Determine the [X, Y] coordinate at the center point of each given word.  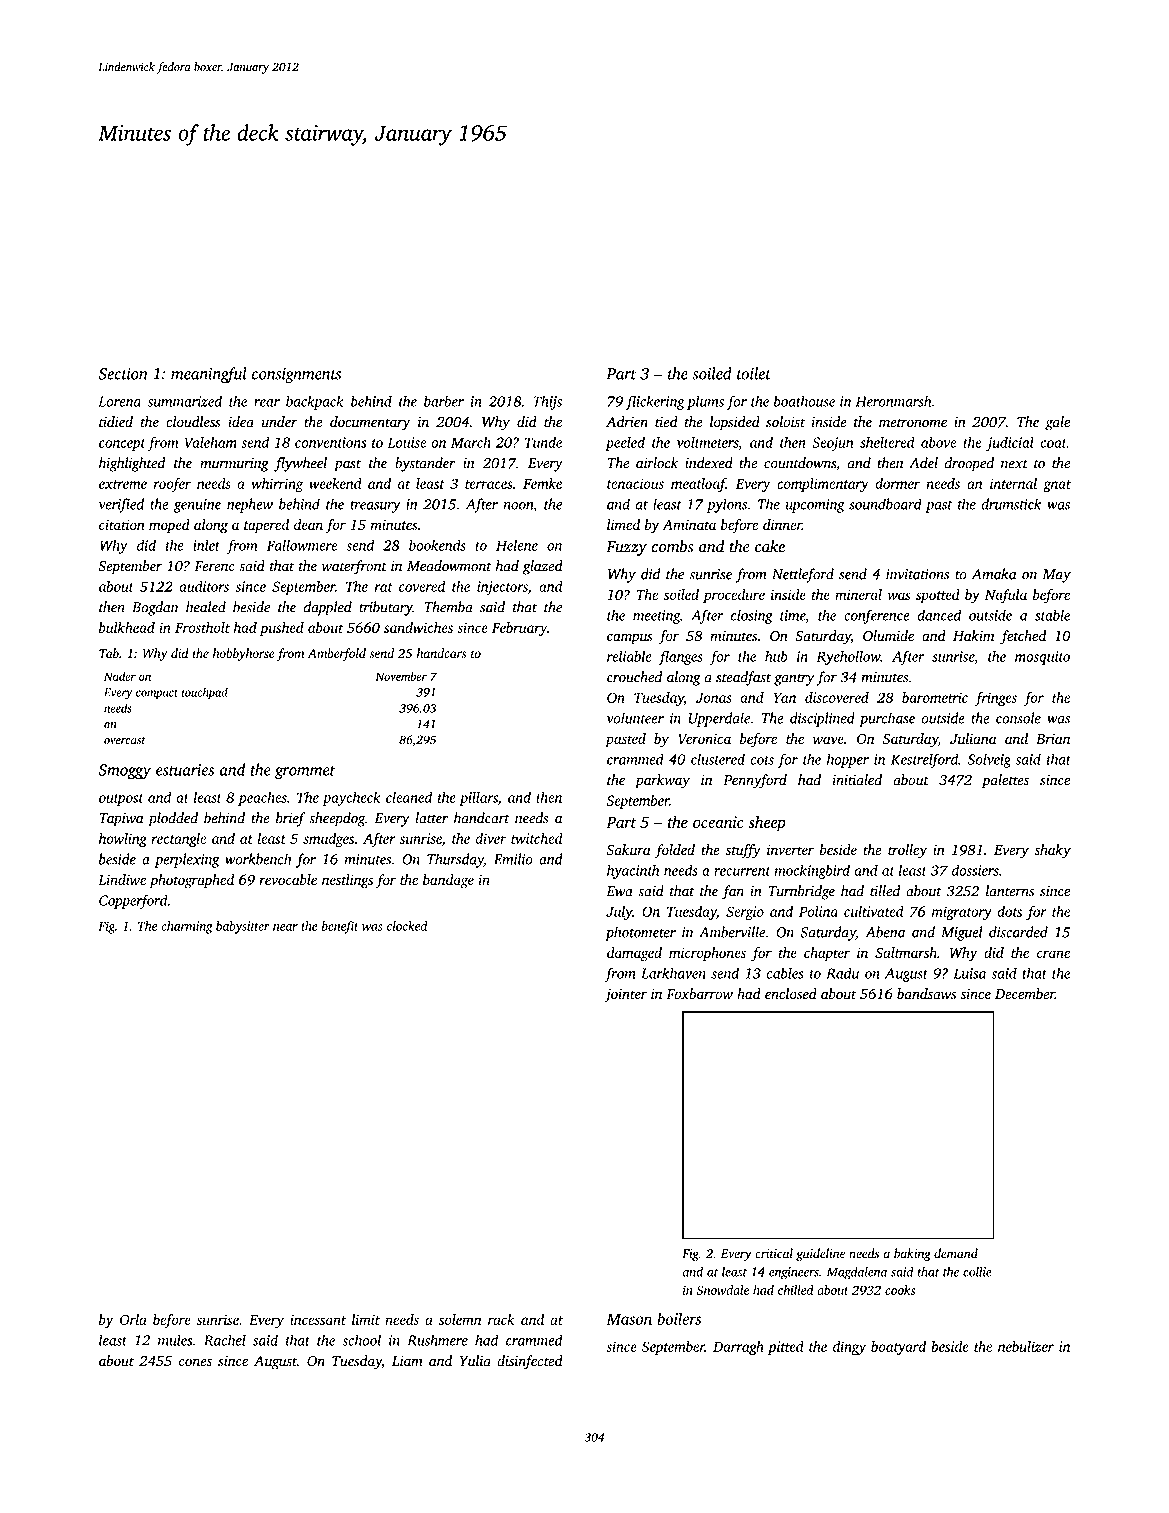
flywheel [300, 464]
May [1057, 576]
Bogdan [155, 608]
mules [175, 1340]
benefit [340, 927]
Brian [1053, 738]
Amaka [994, 574]
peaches [262, 798]
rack [501, 1319]
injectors [502, 588]
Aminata [689, 524]
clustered [718, 759]
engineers [794, 1273]
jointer [626, 996]
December [1025, 994]
